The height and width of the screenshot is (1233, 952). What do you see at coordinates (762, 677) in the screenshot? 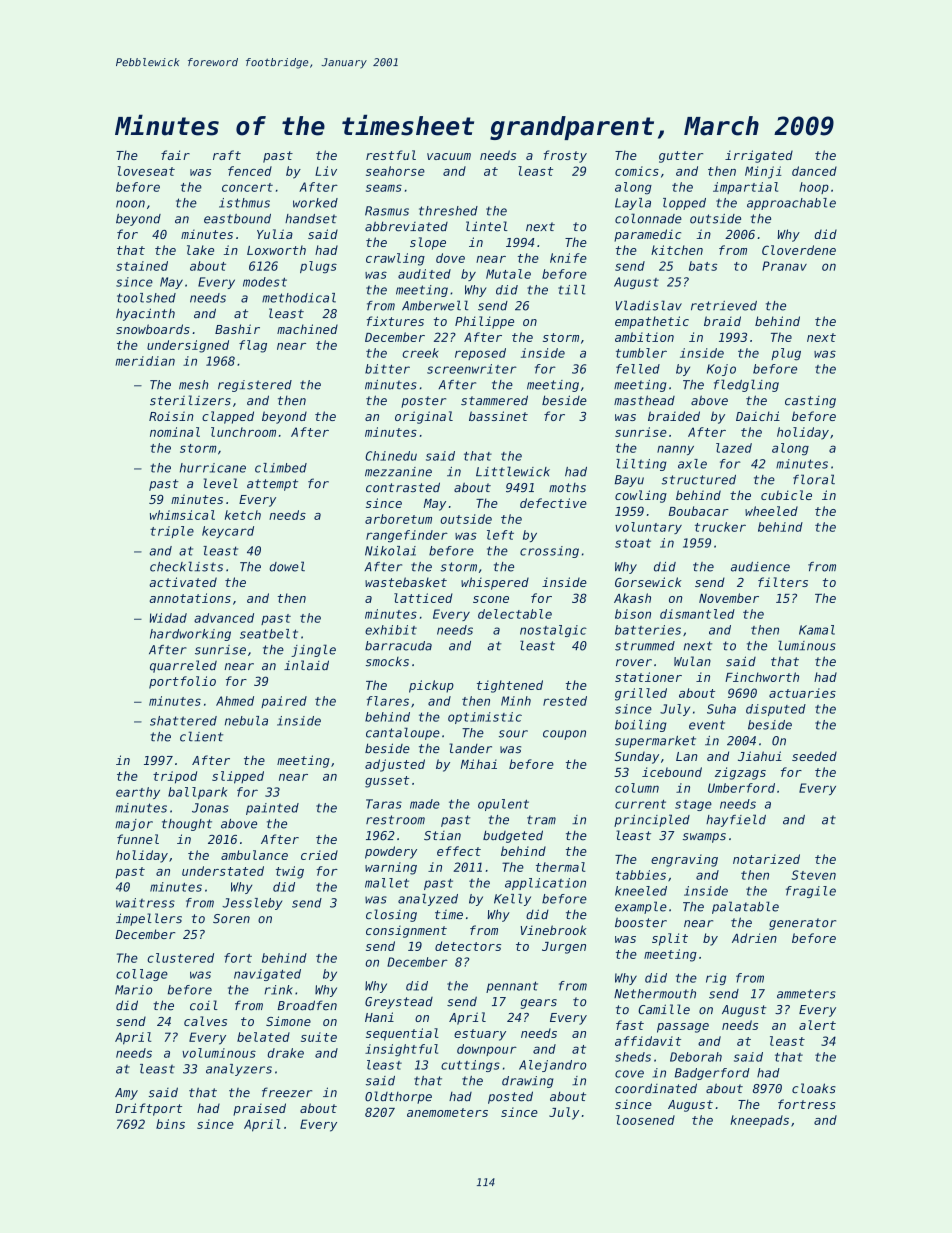
I see `Finchworth` at bounding box center [762, 677].
